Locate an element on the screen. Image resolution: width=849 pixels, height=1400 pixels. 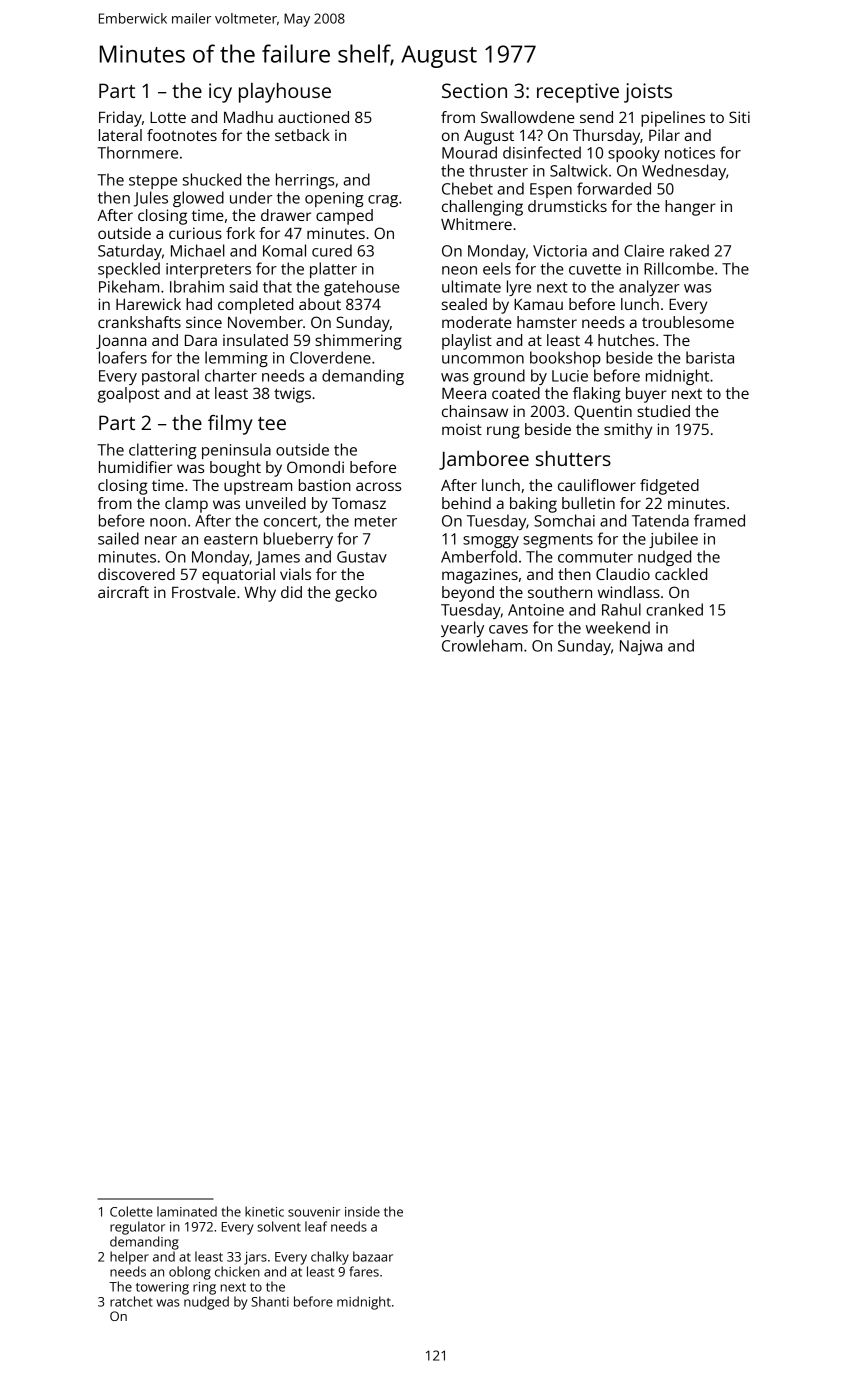
inside is located at coordinates (362, 1211).
